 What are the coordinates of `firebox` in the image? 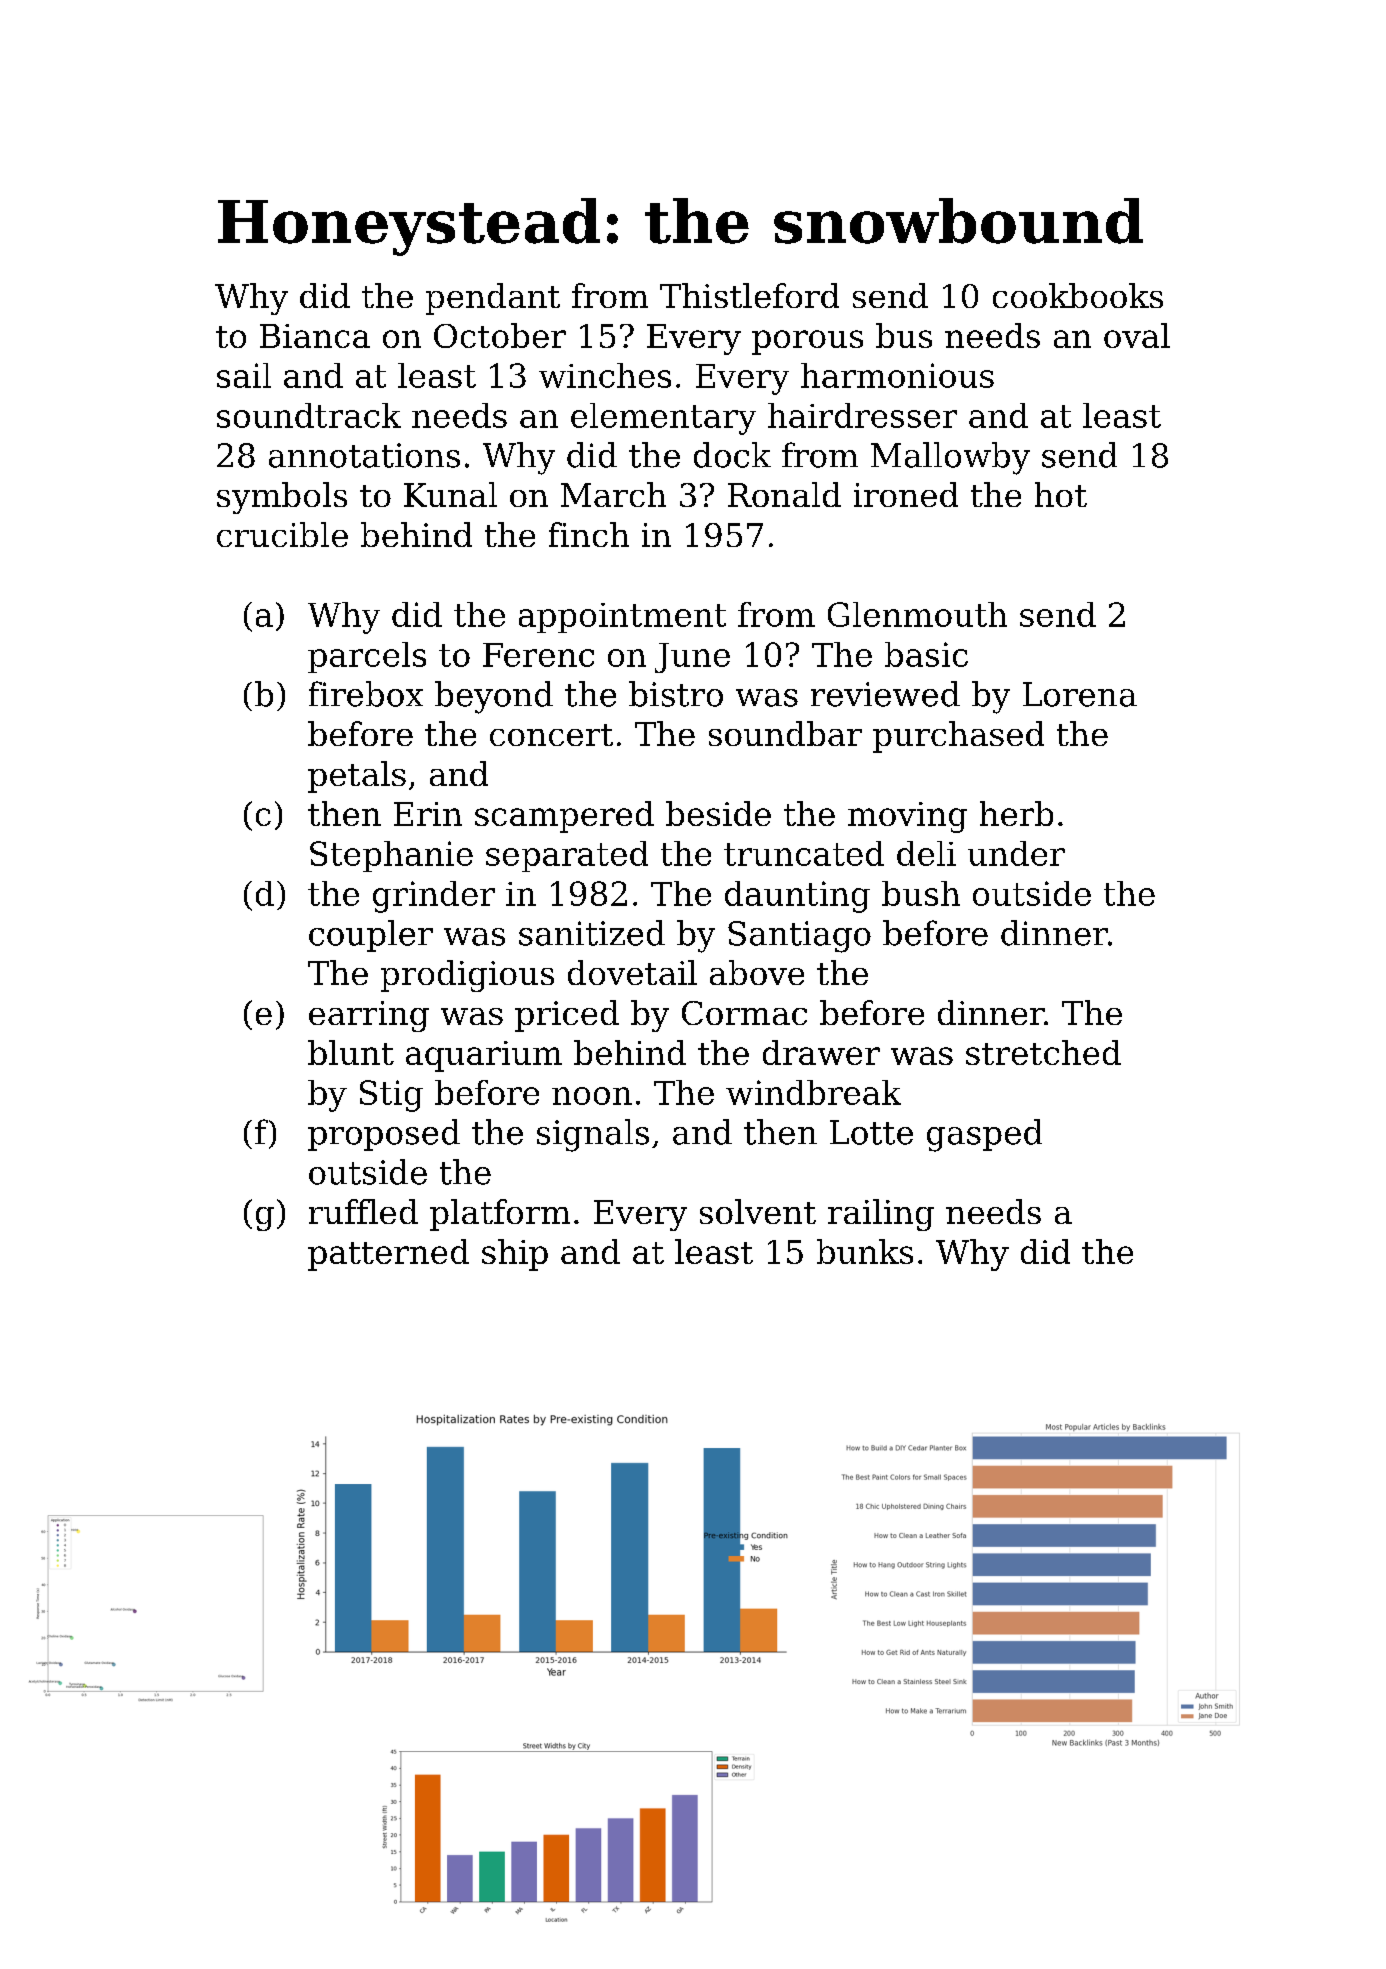 It's located at (366, 694).
